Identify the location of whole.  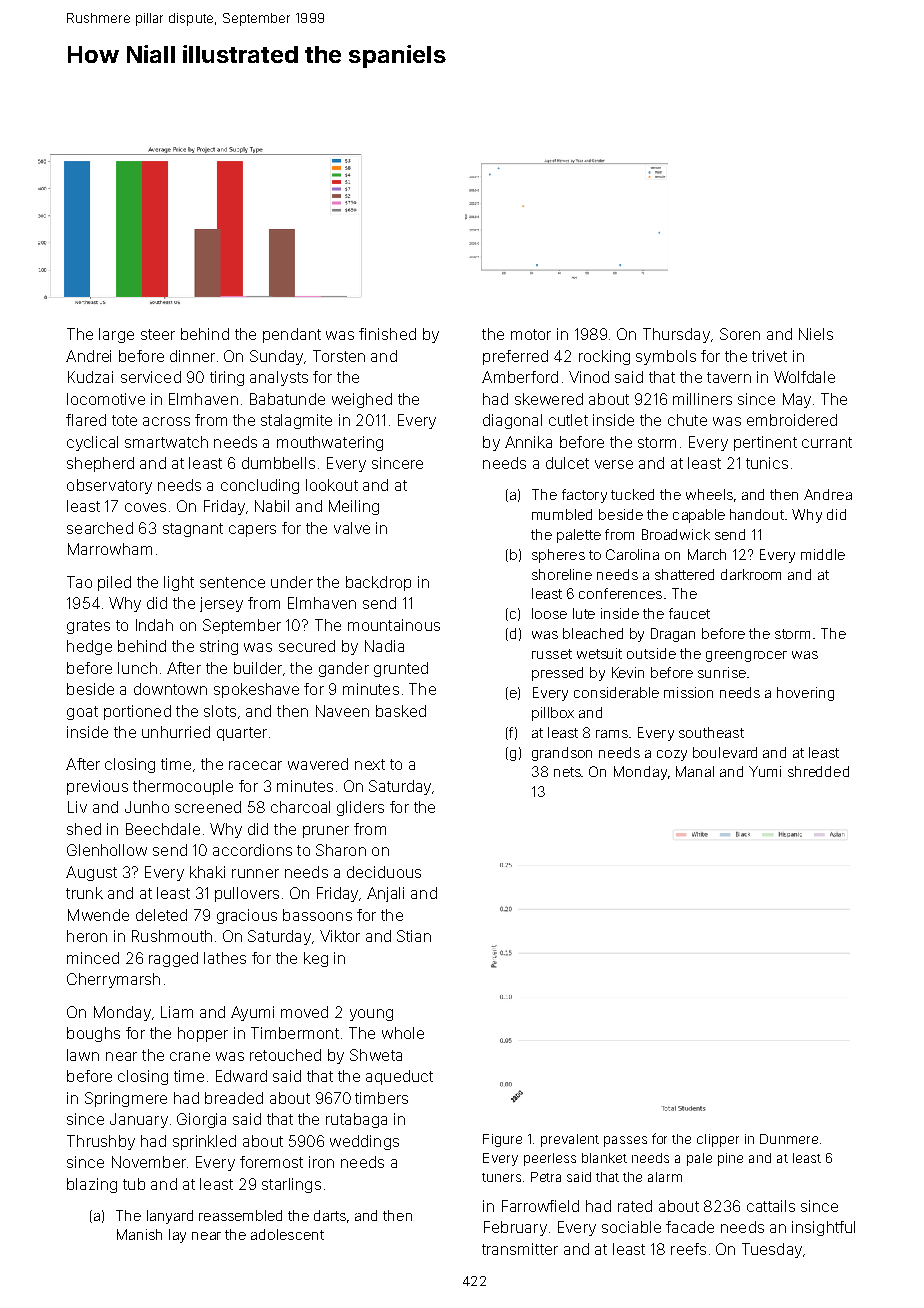
(403, 1033).
